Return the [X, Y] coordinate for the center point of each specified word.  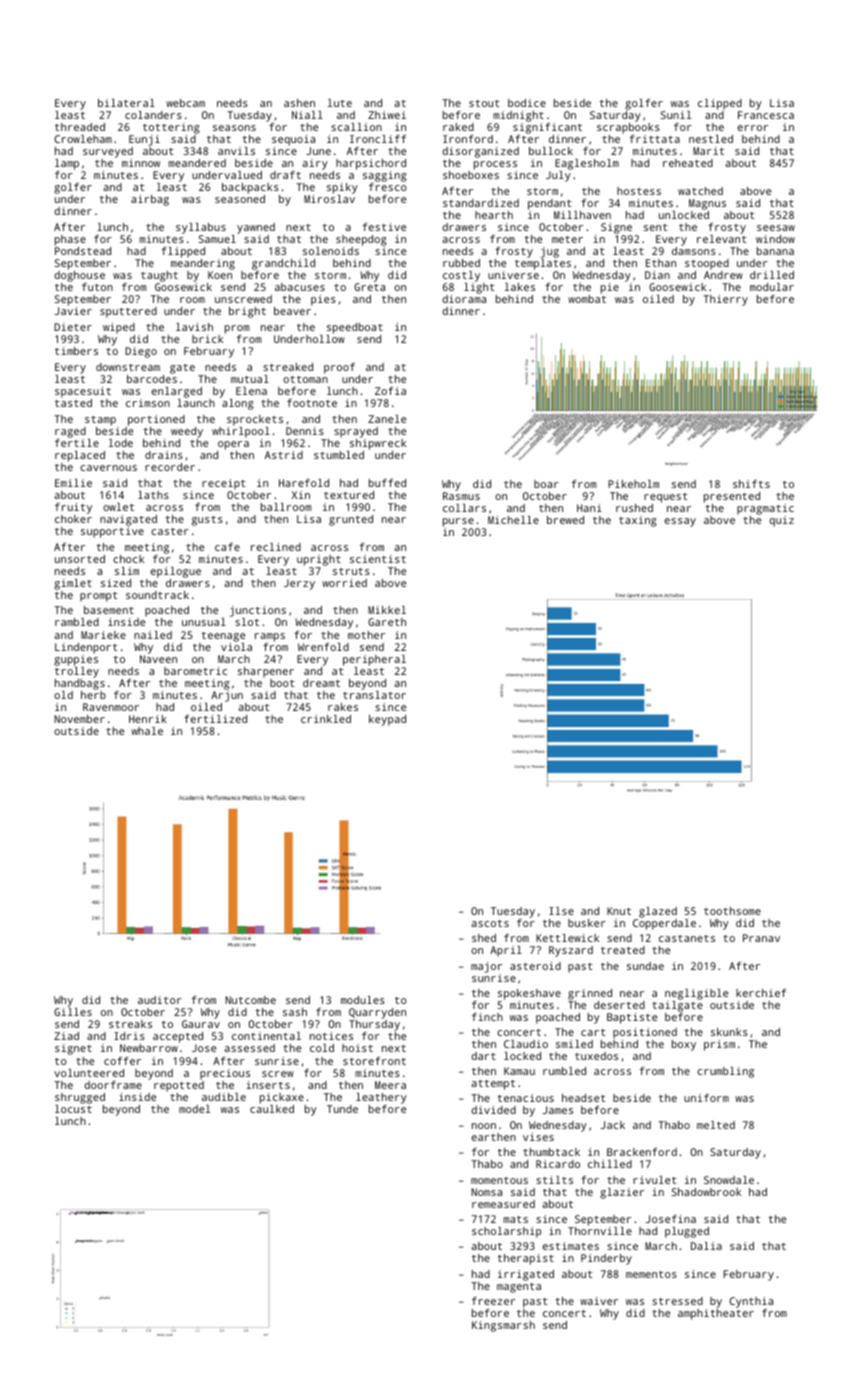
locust [73, 1109]
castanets [687, 938]
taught [159, 276]
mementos [651, 1274]
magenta [519, 1288]
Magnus [707, 204]
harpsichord [371, 164]
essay [680, 522]
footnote [312, 403]
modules [363, 1000]
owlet [118, 507]
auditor [160, 1000]
